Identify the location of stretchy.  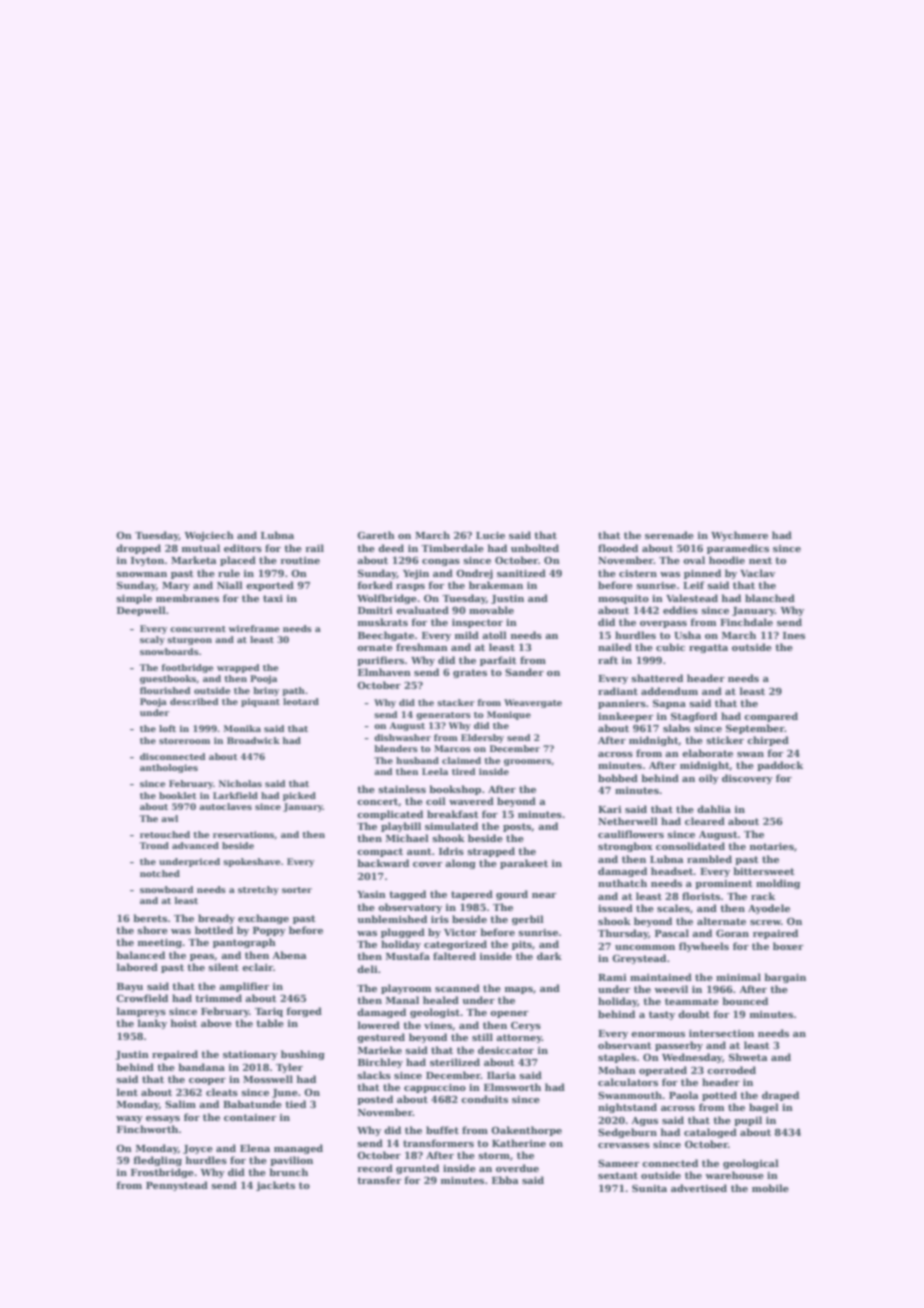
(258, 890).
